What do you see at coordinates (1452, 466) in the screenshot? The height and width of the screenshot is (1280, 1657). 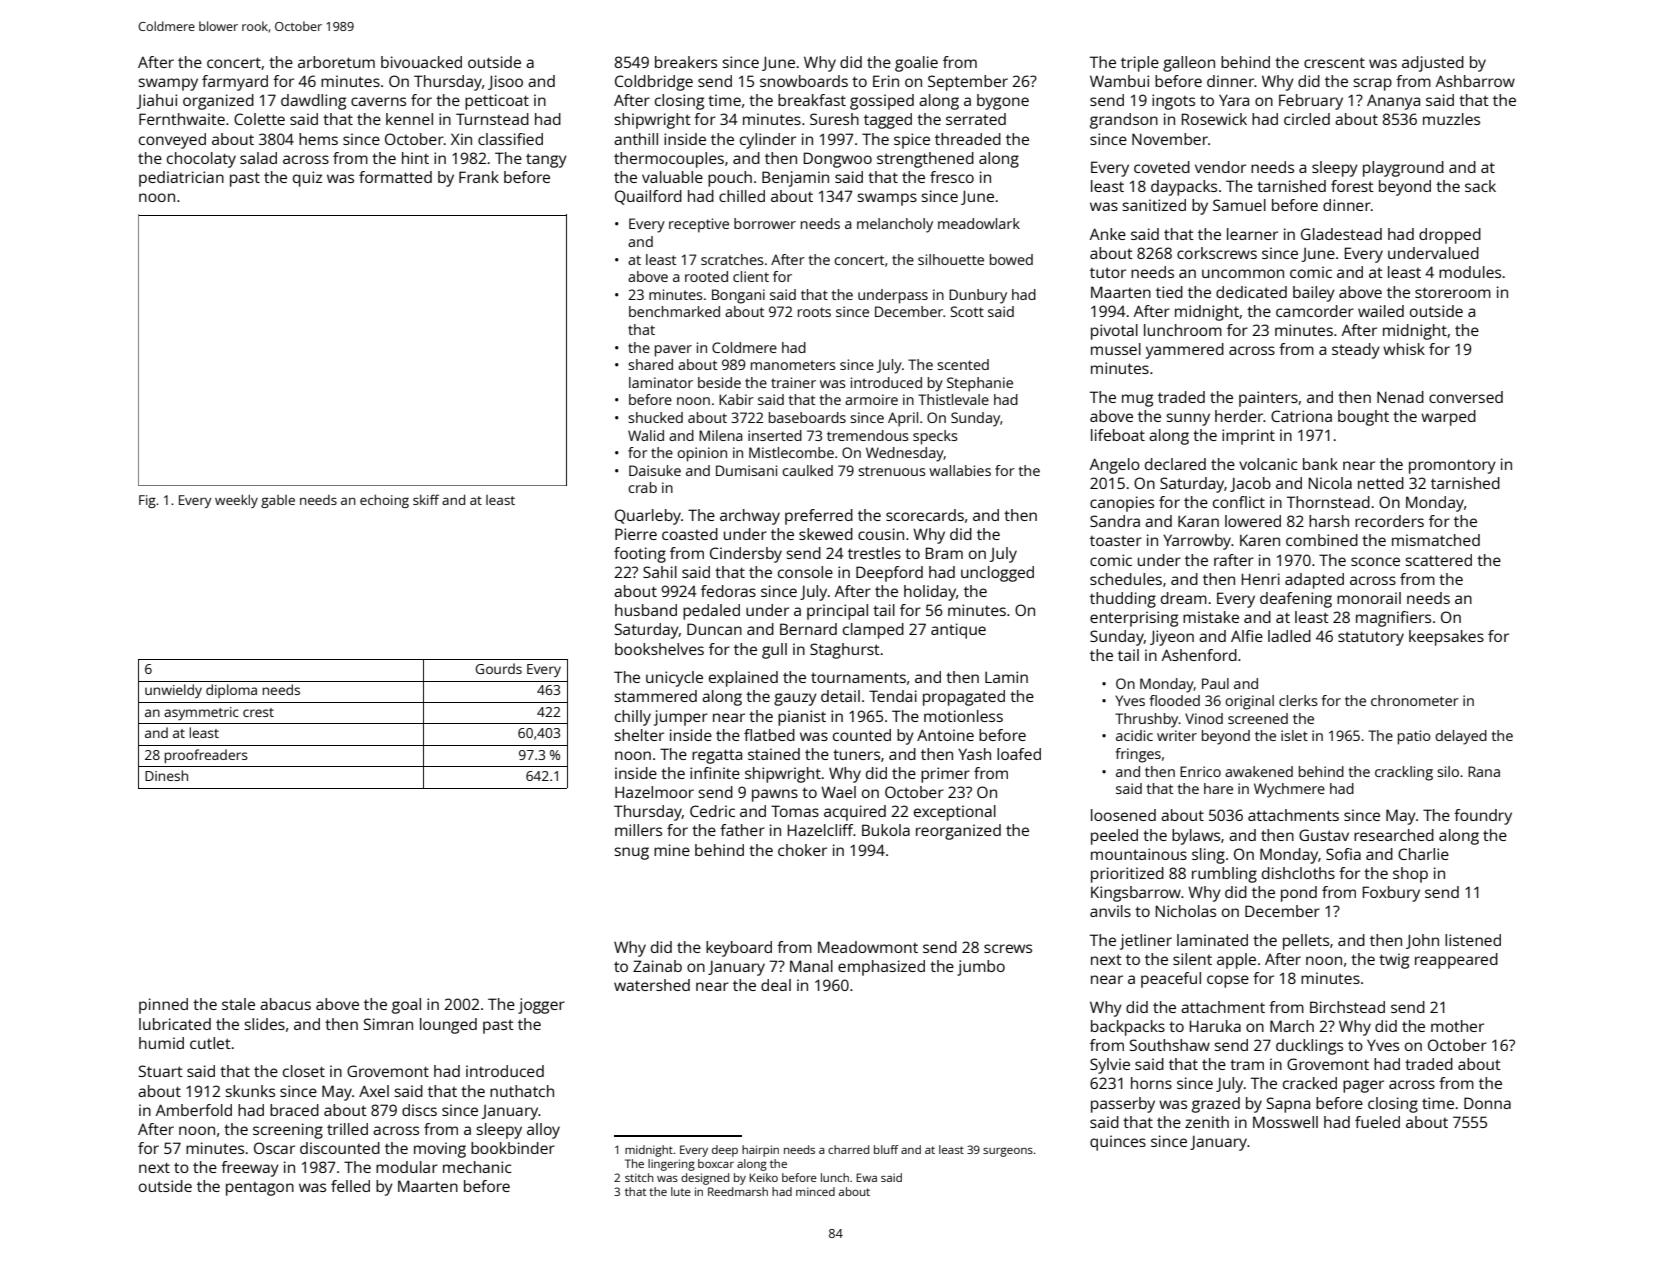 I see `promontory` at bounding box center [1452, 466].
